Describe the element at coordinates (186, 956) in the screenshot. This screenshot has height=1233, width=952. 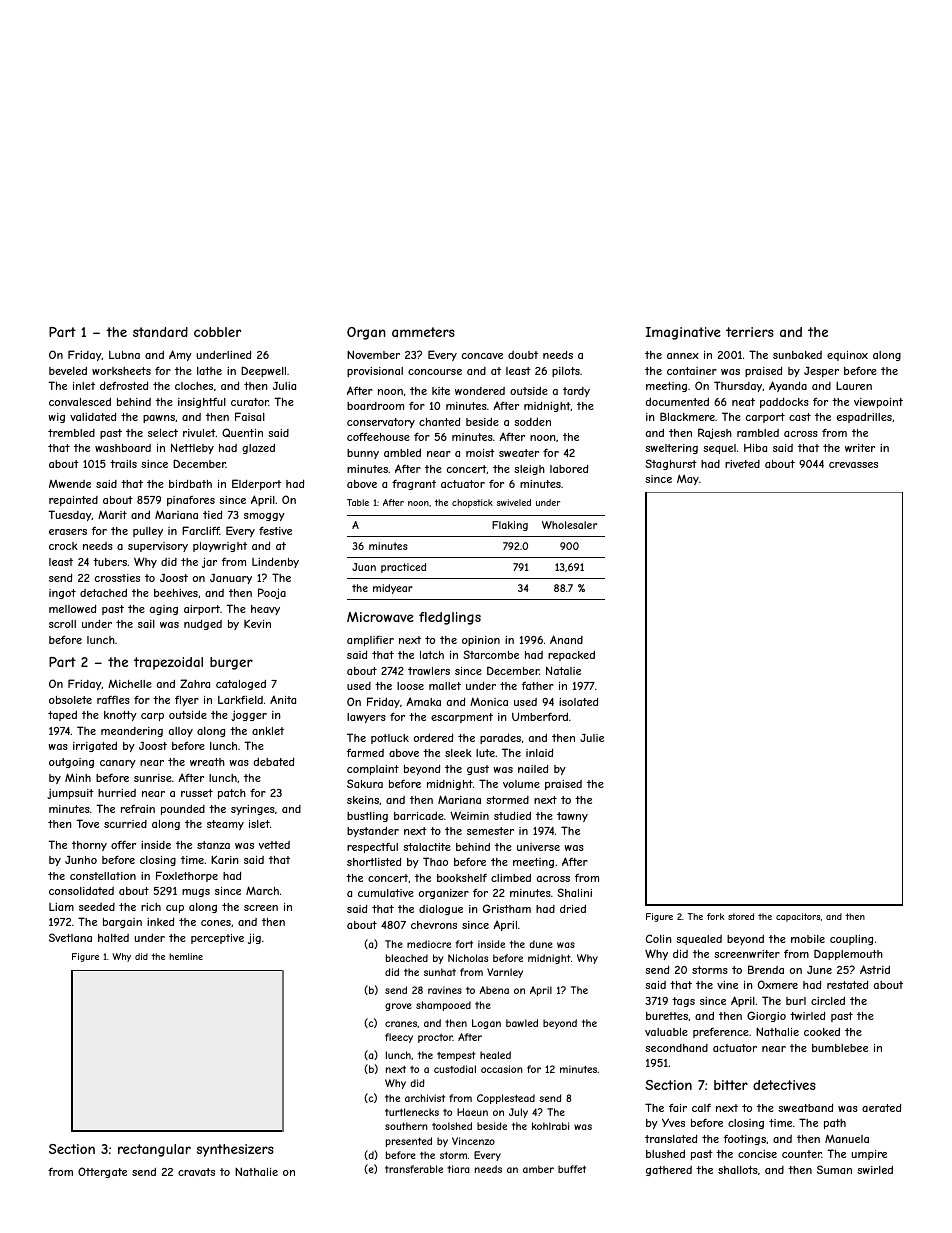
I see `hemline` at that location.
